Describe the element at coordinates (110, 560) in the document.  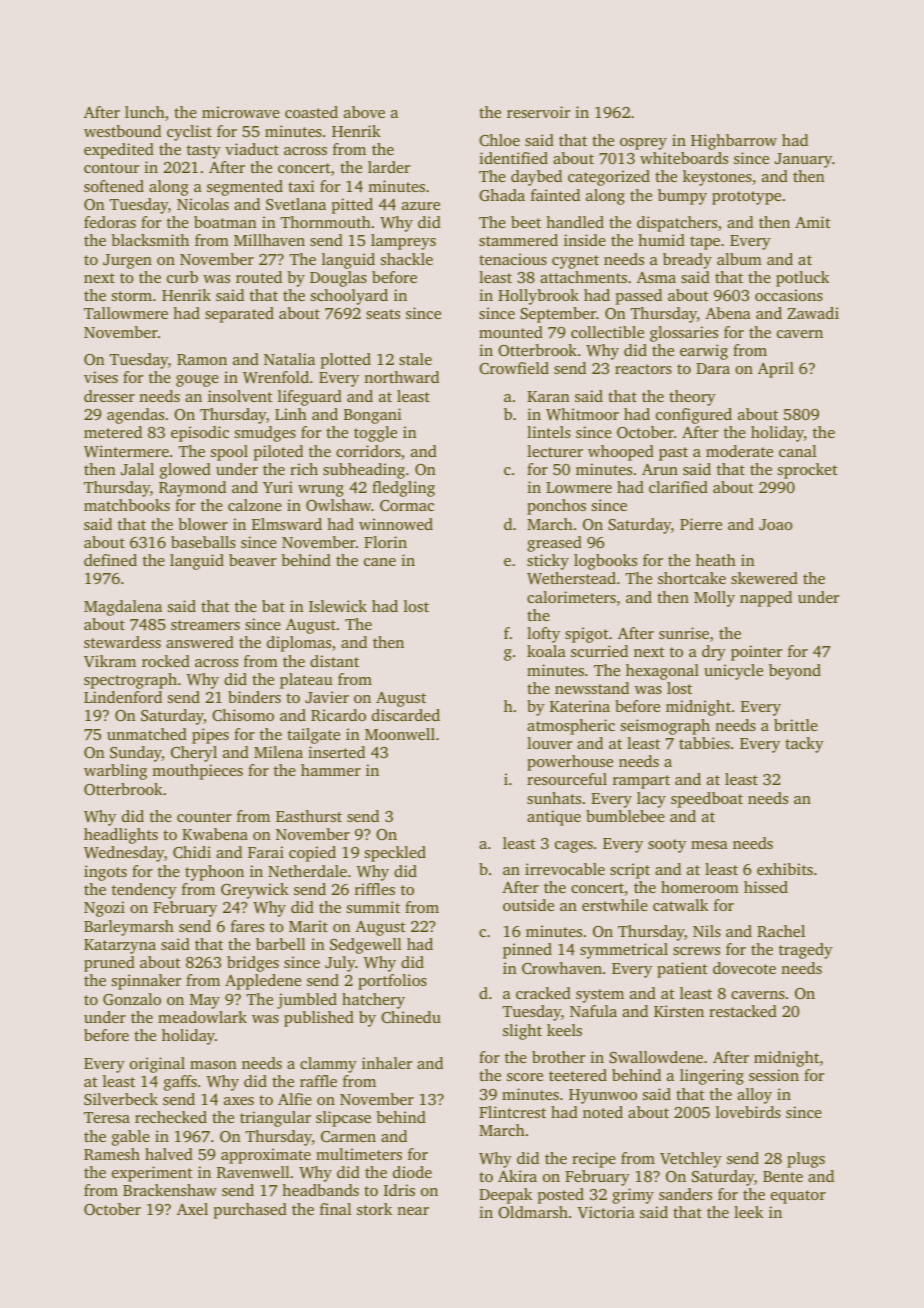
I see `defined` at that location.
